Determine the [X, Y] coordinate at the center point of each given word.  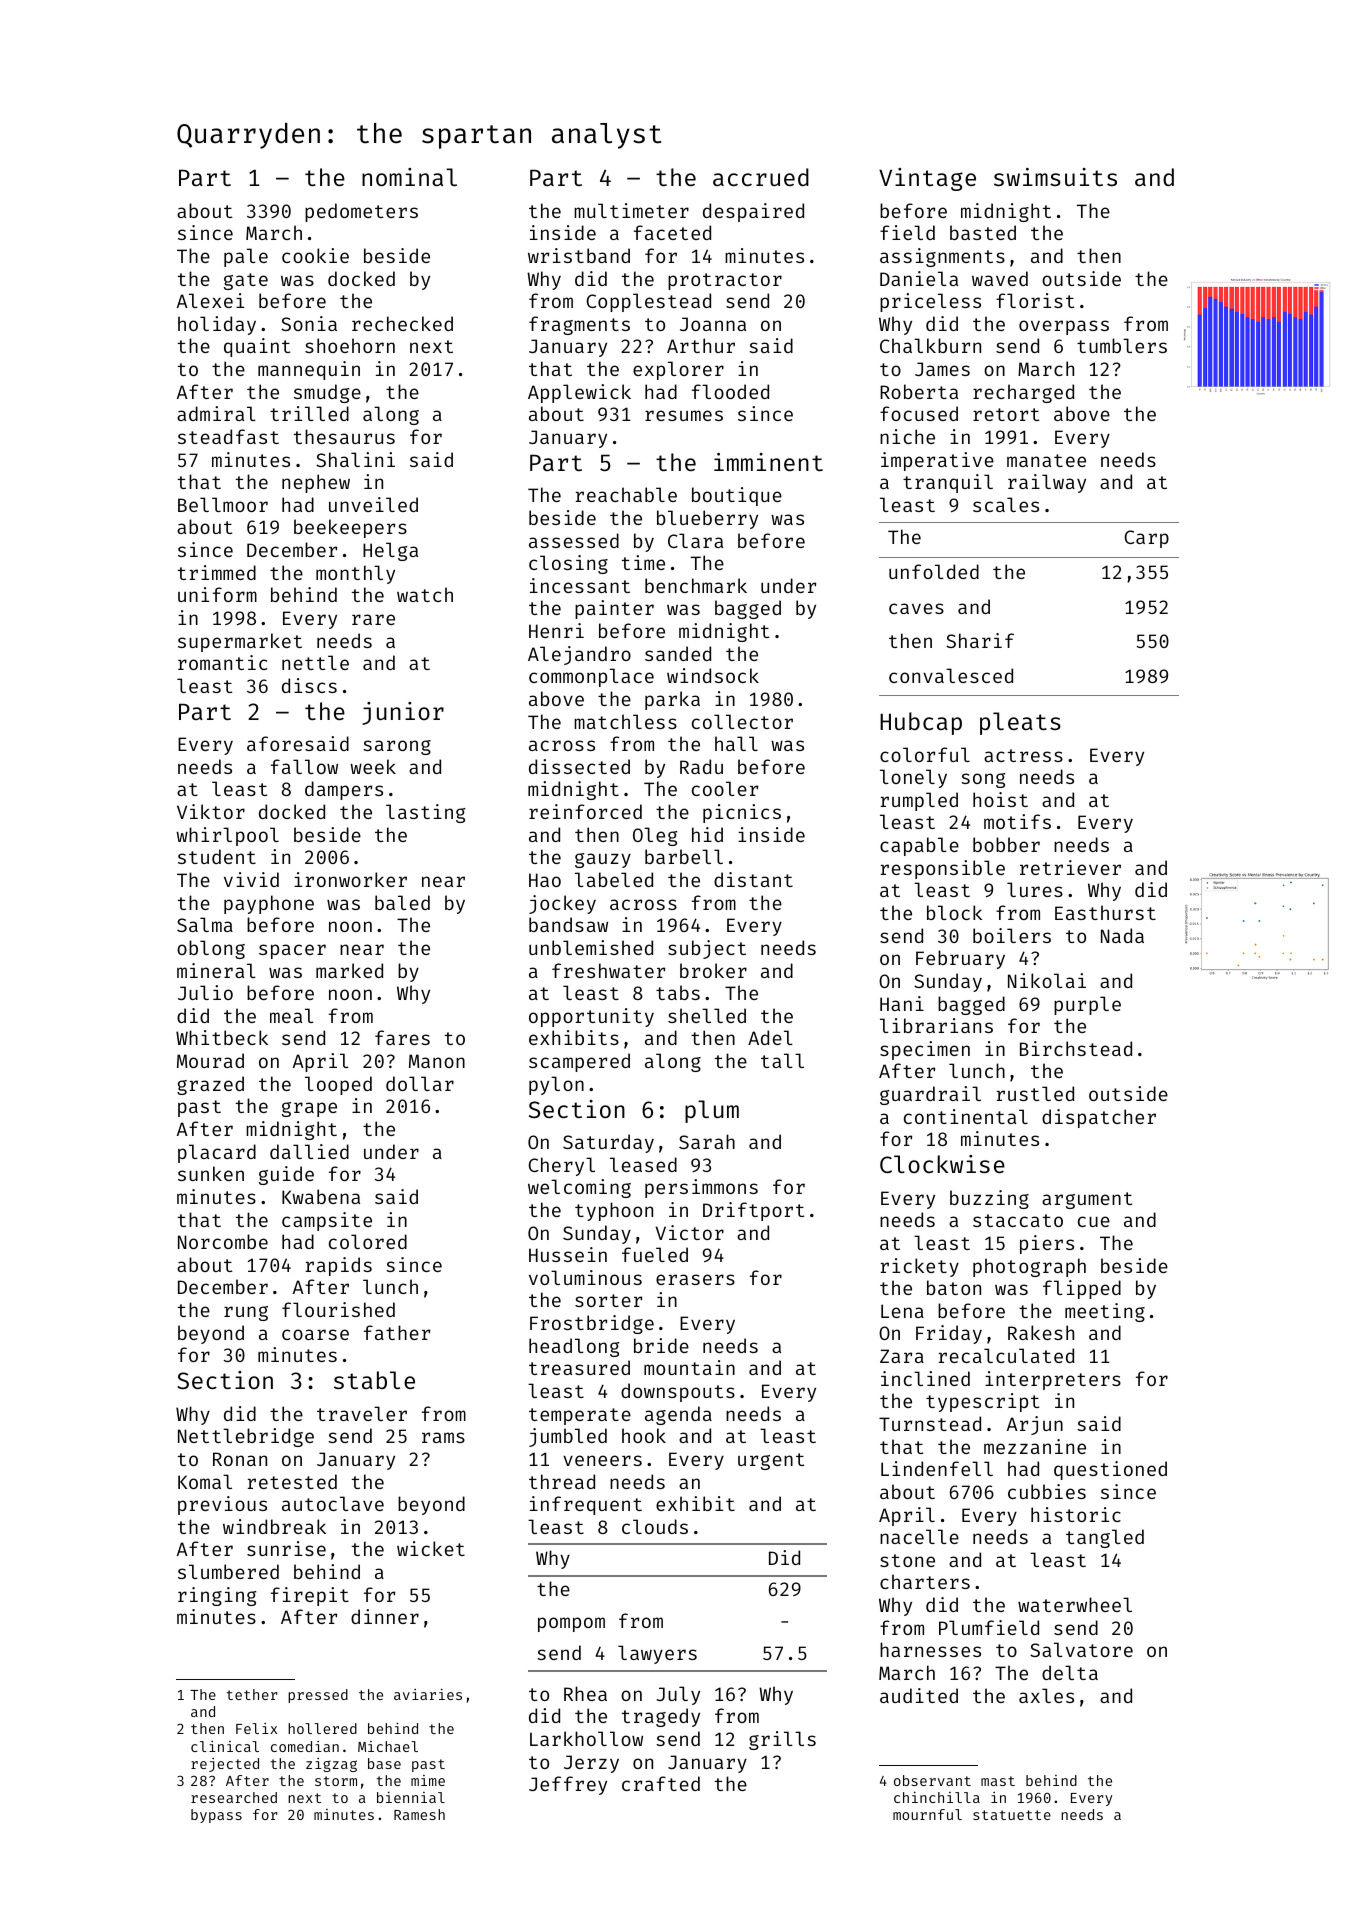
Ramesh [419, 1814]
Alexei [210, 300]
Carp [1146, 539]
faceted [672, 232]
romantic [222, 662]
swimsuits [1055, 177]
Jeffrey [568, 1785]
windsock [713, 675]
